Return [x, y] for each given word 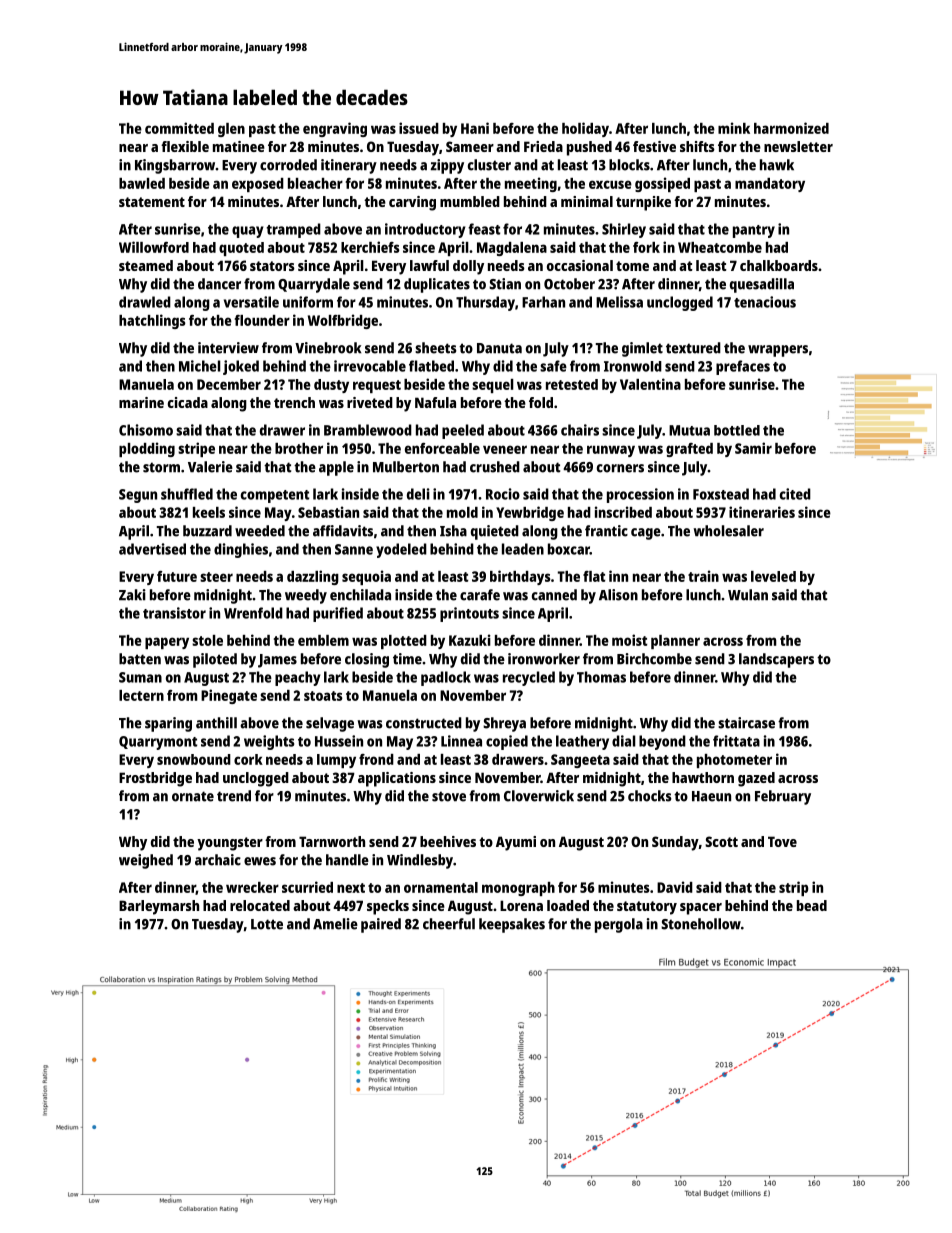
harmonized [791, 128]
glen [231, 130]
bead [812, 905]
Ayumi [516, 843]
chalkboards [779, 265]
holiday [585, 129]
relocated [260, 905]
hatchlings [152, 321]
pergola [619, 925]
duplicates [437, 285]
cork [248, 759]
